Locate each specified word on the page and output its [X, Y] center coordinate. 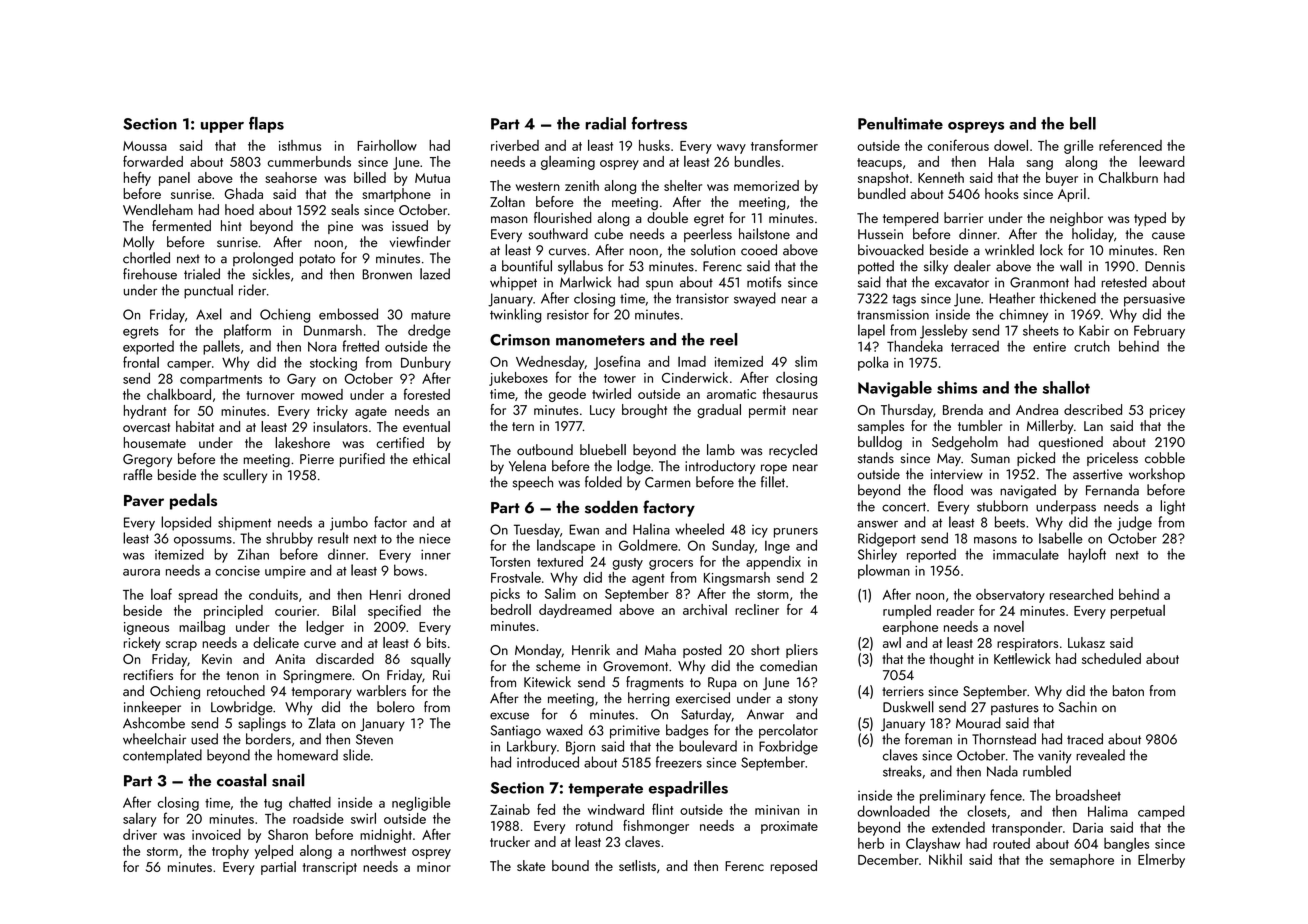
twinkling [515, 315]
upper [222, 127]
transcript [330, 868]
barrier [963, 217]
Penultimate [900, 123]
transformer [784, 145]
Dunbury [426, 363]
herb [871, 843]
